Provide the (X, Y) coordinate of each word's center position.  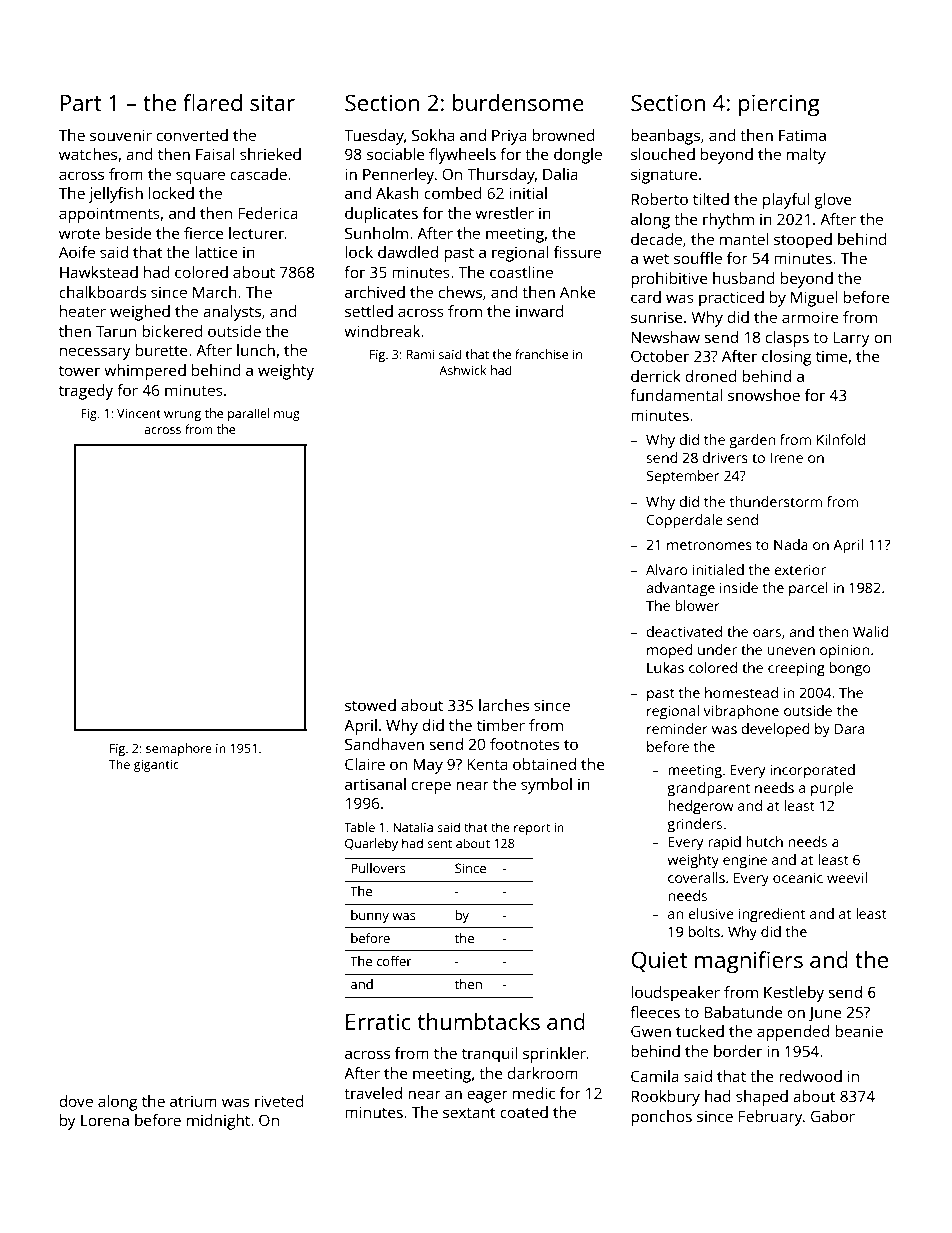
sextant (469, 1113)
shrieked (270, 154)
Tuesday (374, 137)
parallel (248, 414)
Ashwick (463, 370)
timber (501, 725)
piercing (779, 105)
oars (767, 633)
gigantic (156, 766)
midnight (218, 1122)
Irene (786, 457)
